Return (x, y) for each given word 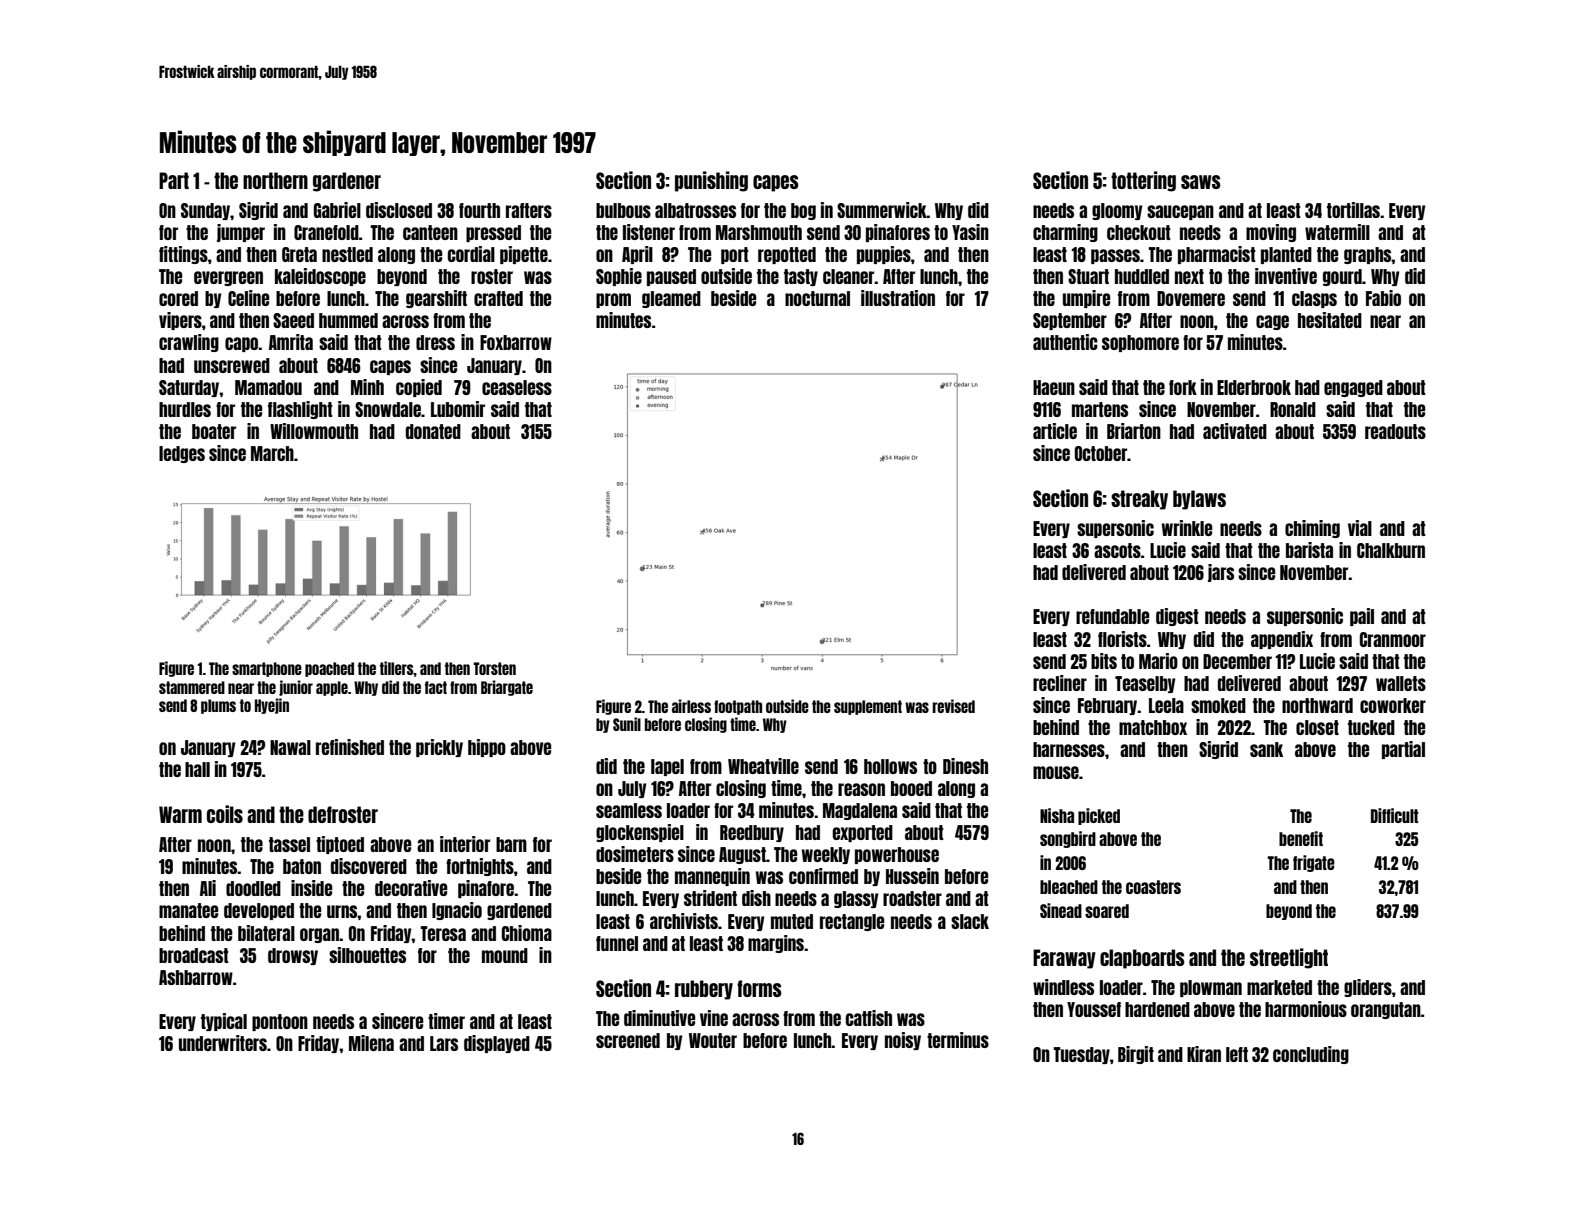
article (1055, 431)
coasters (1153, 887)
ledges (182, 454)
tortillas (1353, 210)
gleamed (671, 299)
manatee (188, 910)
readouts (1395, 431)
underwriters (223, 1043)
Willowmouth (314, 431)
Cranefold (326, 232)
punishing (711, 181)
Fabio (1383, 298)
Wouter (713, 1040)
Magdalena (860, 811)
